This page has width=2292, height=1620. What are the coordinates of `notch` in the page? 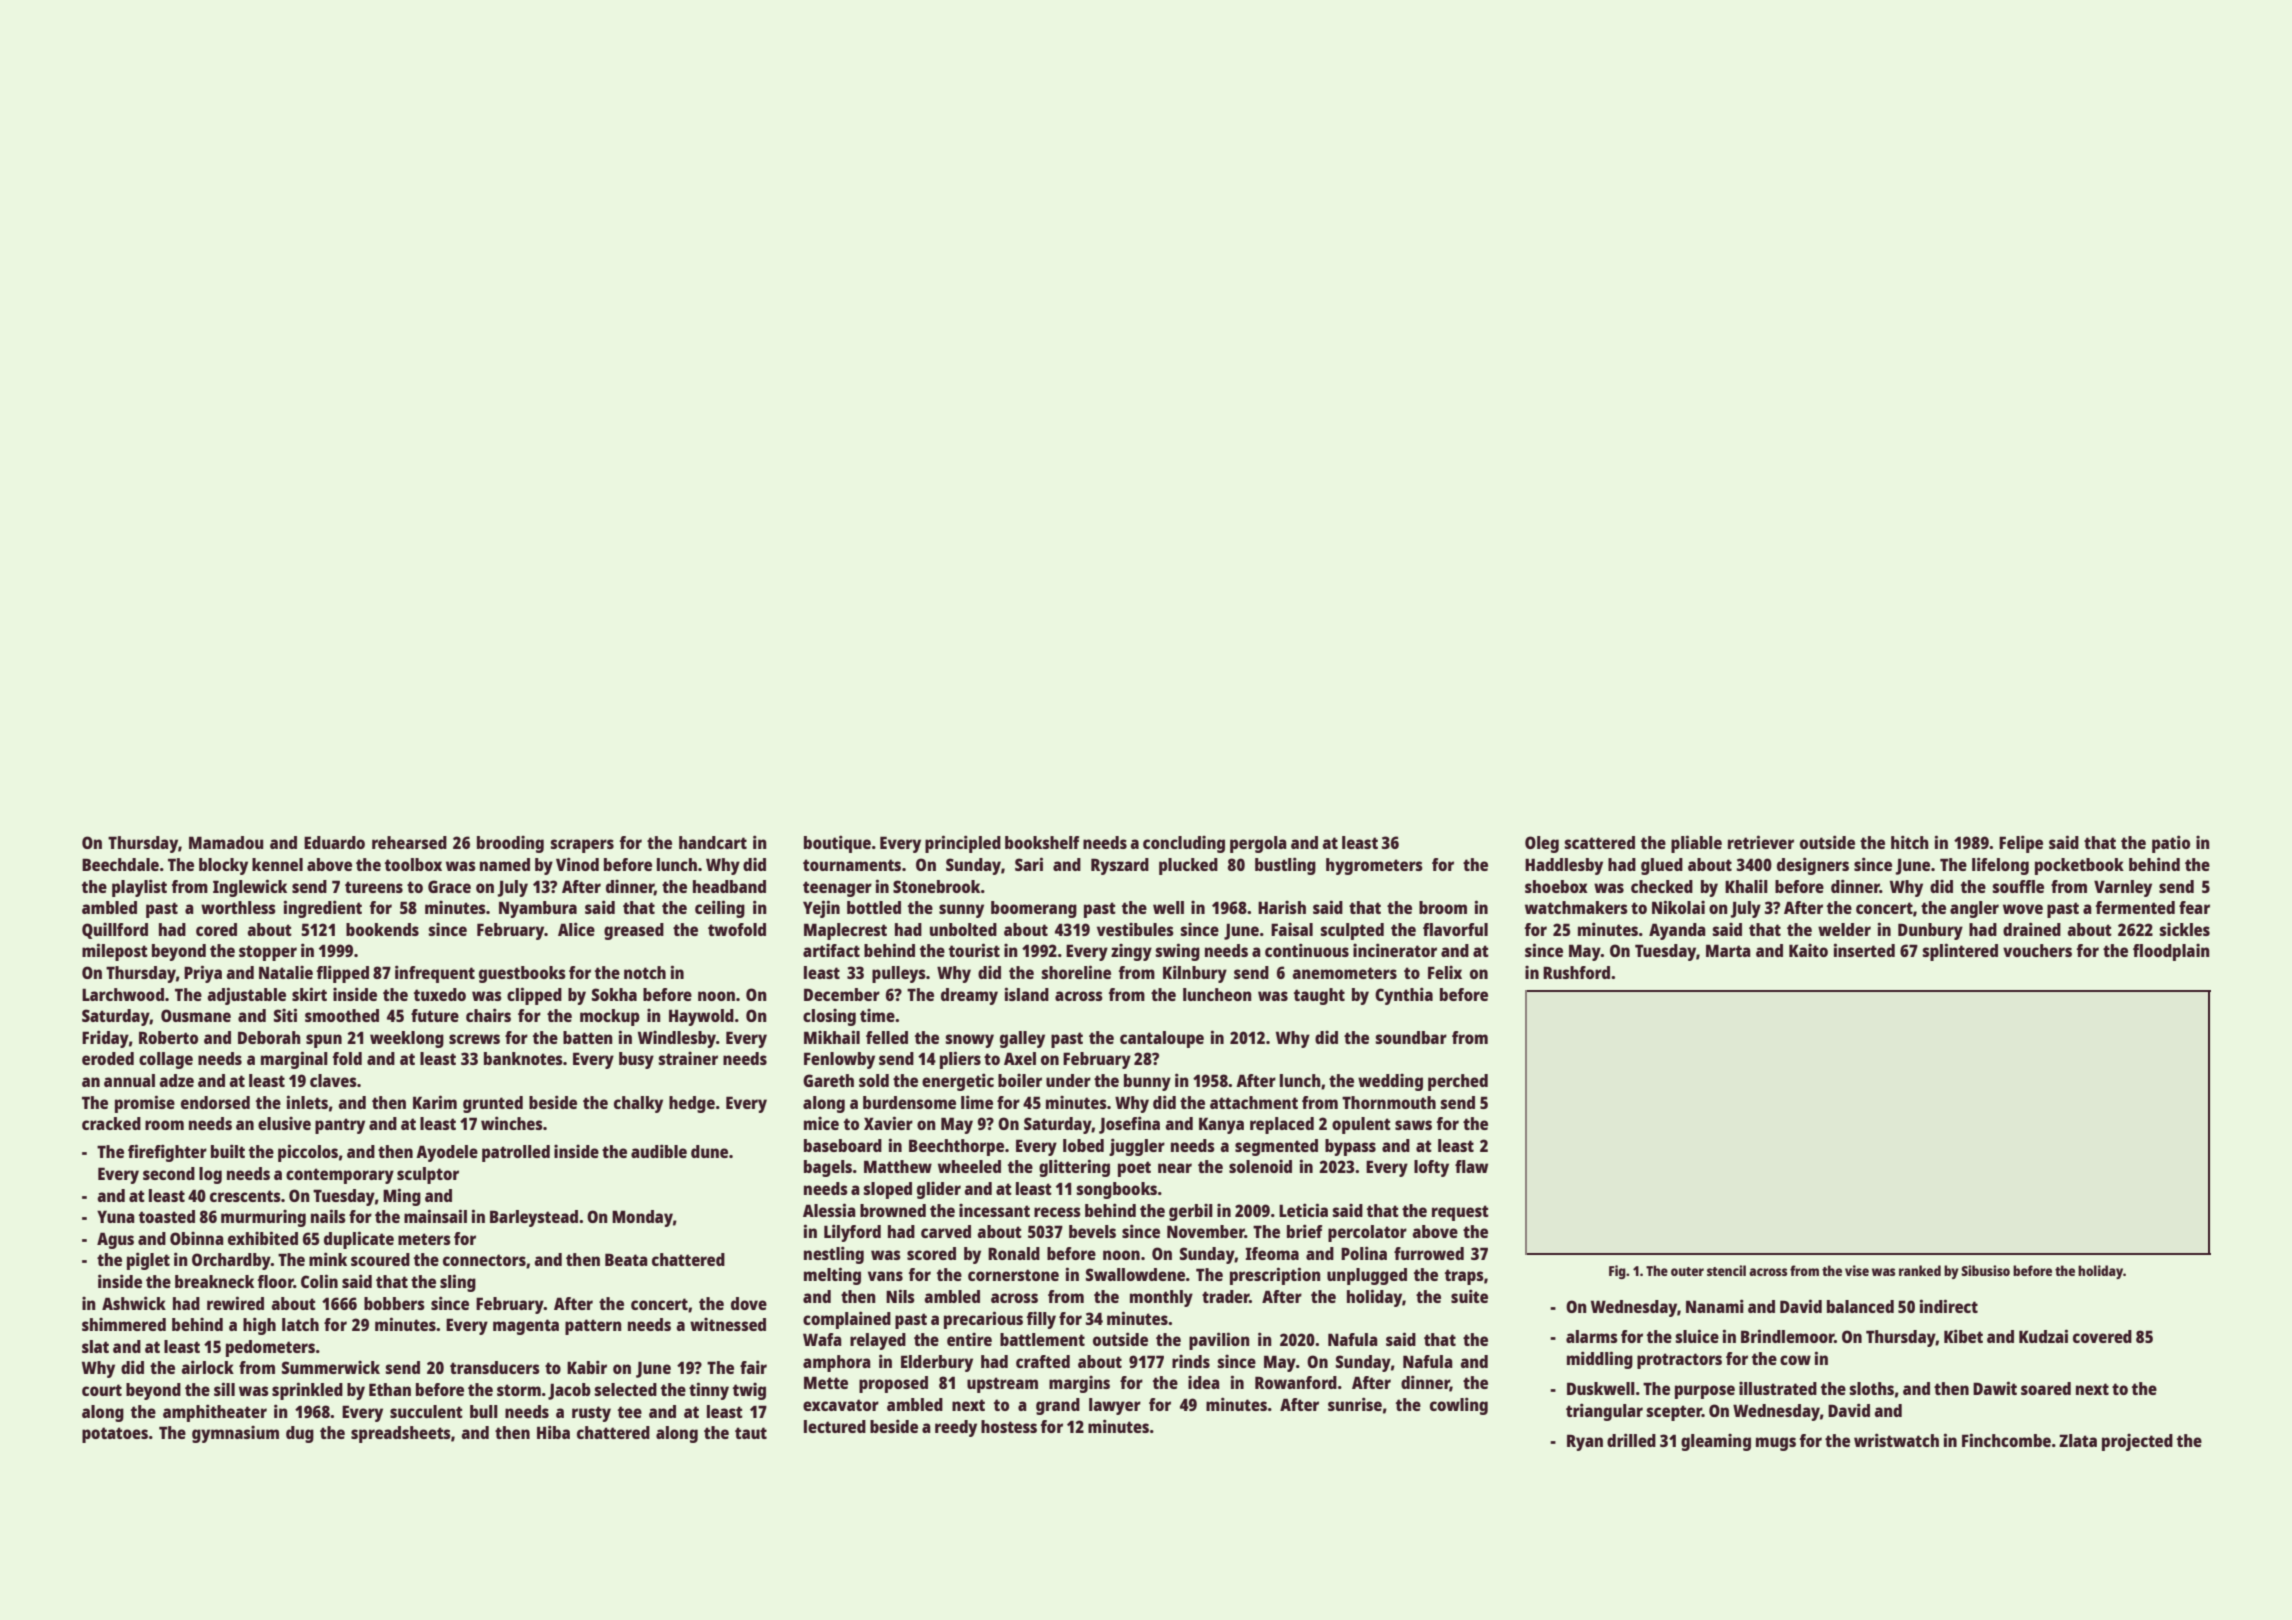 It's located at (645, 972).
